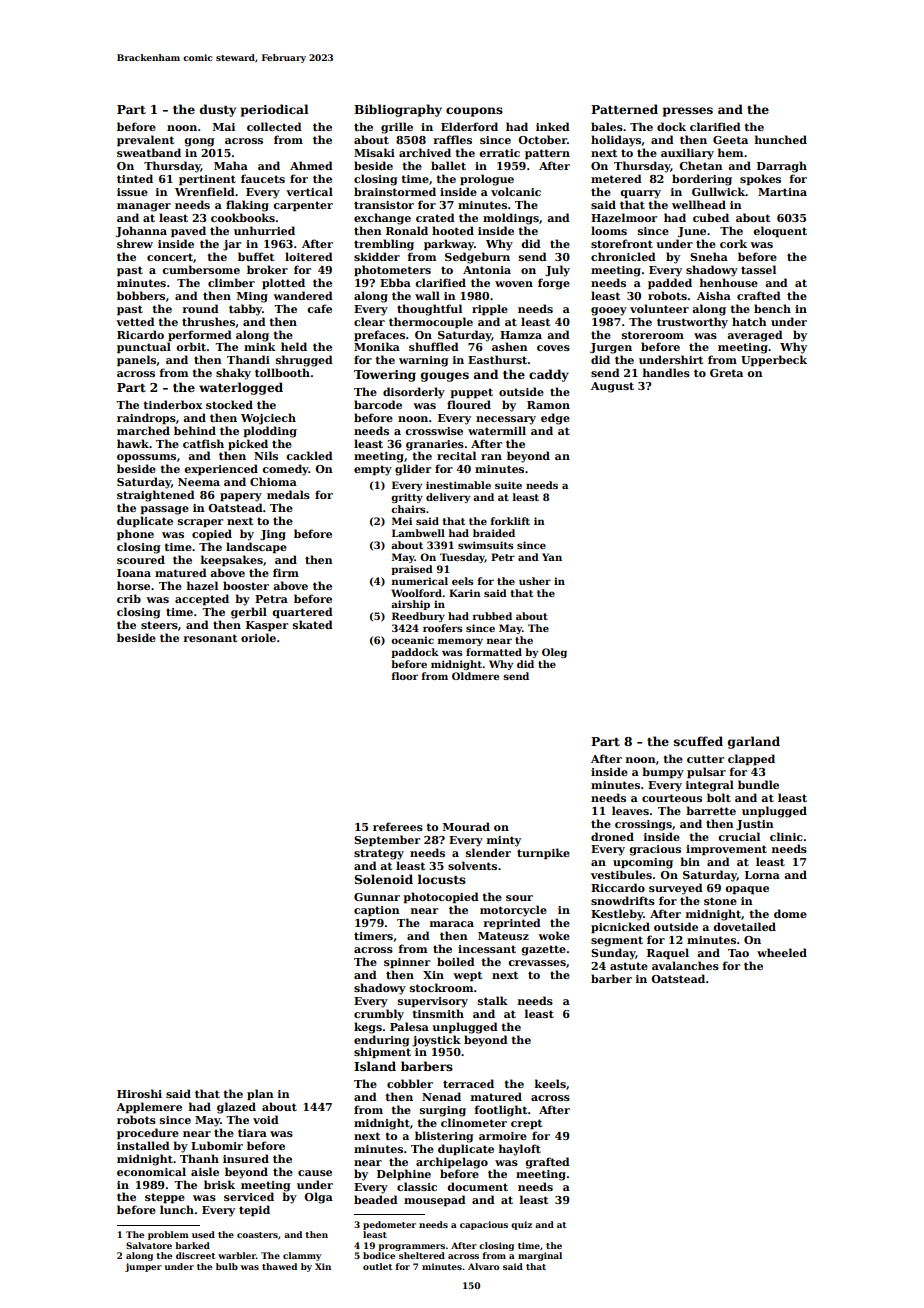 This screenshot has width=924, height=1308. Describe the element at coordinates (273, 535) in the screenshot. I see `Jing` at that location.
